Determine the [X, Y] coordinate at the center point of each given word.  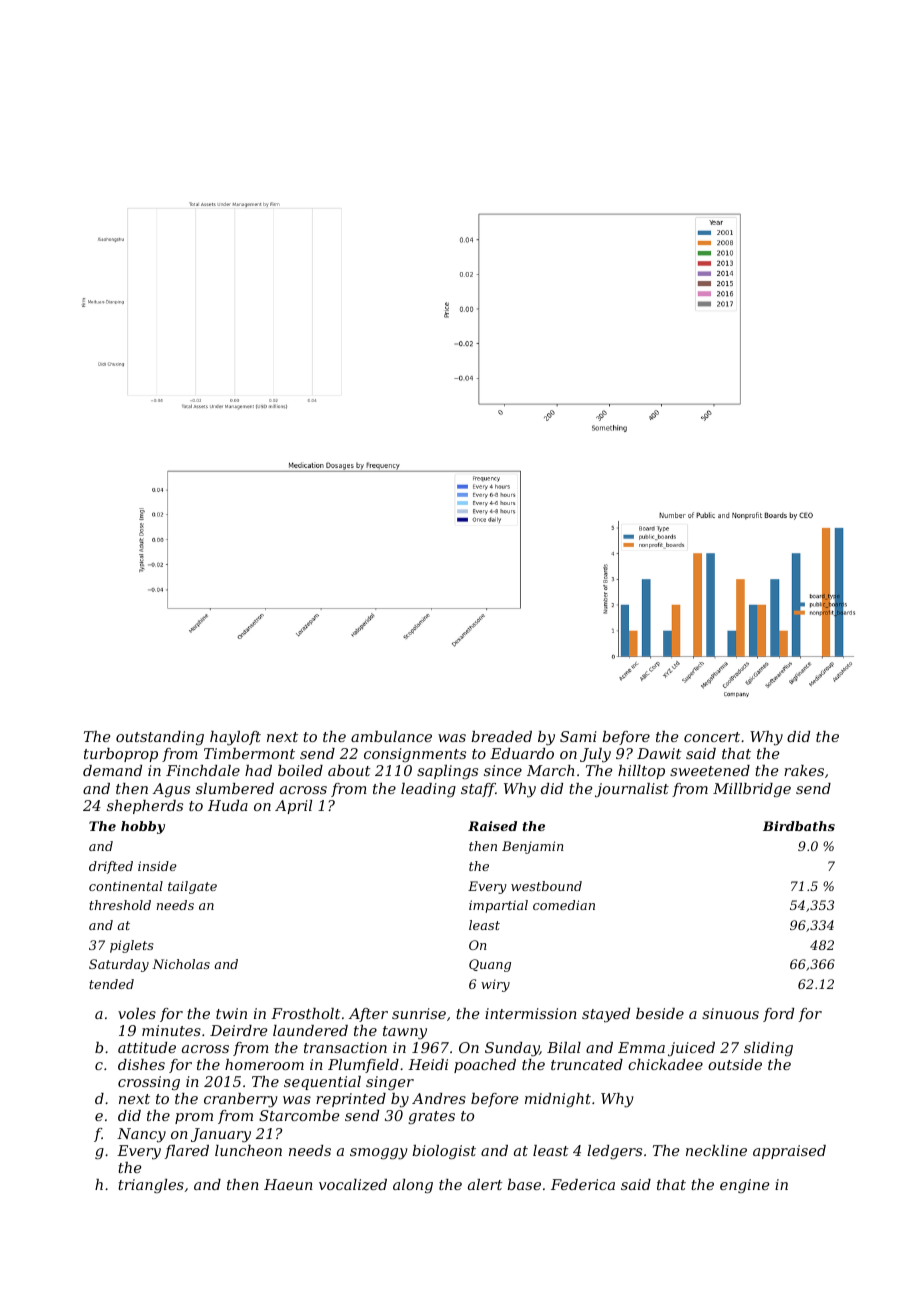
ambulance [391, 736]
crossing [149, 1083]
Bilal [564, 1047]
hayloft [235, 738]
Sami [578, 736]
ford [778, 1015]
